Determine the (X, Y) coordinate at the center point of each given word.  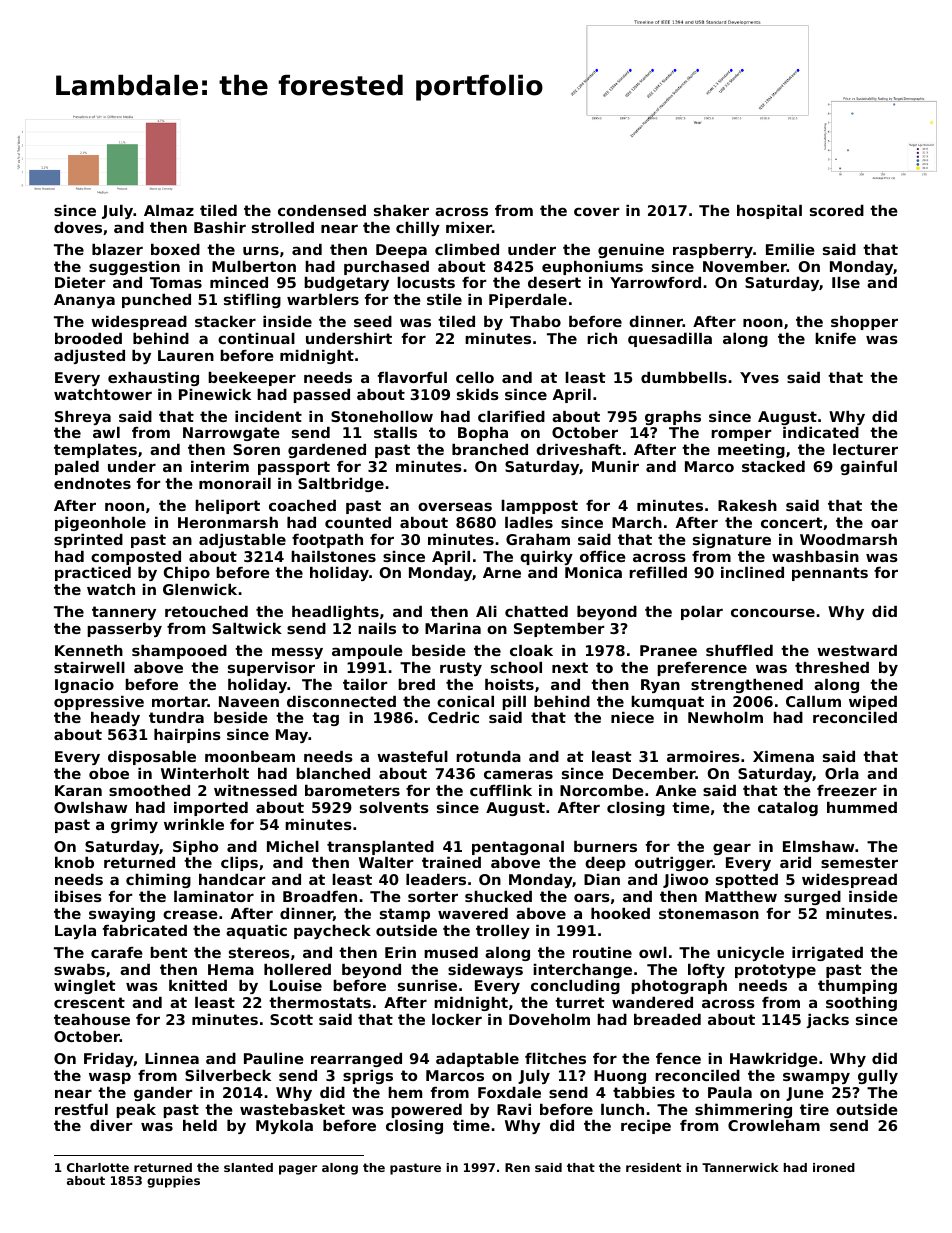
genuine (631, 251)
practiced (93, 574)
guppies (173, 1182)
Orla (842, 773)
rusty (461, 669)
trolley (503, 932)
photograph (679, 987)
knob (74, 862)
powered (426, 1111)
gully (878, 1077)
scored (837, 210)
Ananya (84, 301)
